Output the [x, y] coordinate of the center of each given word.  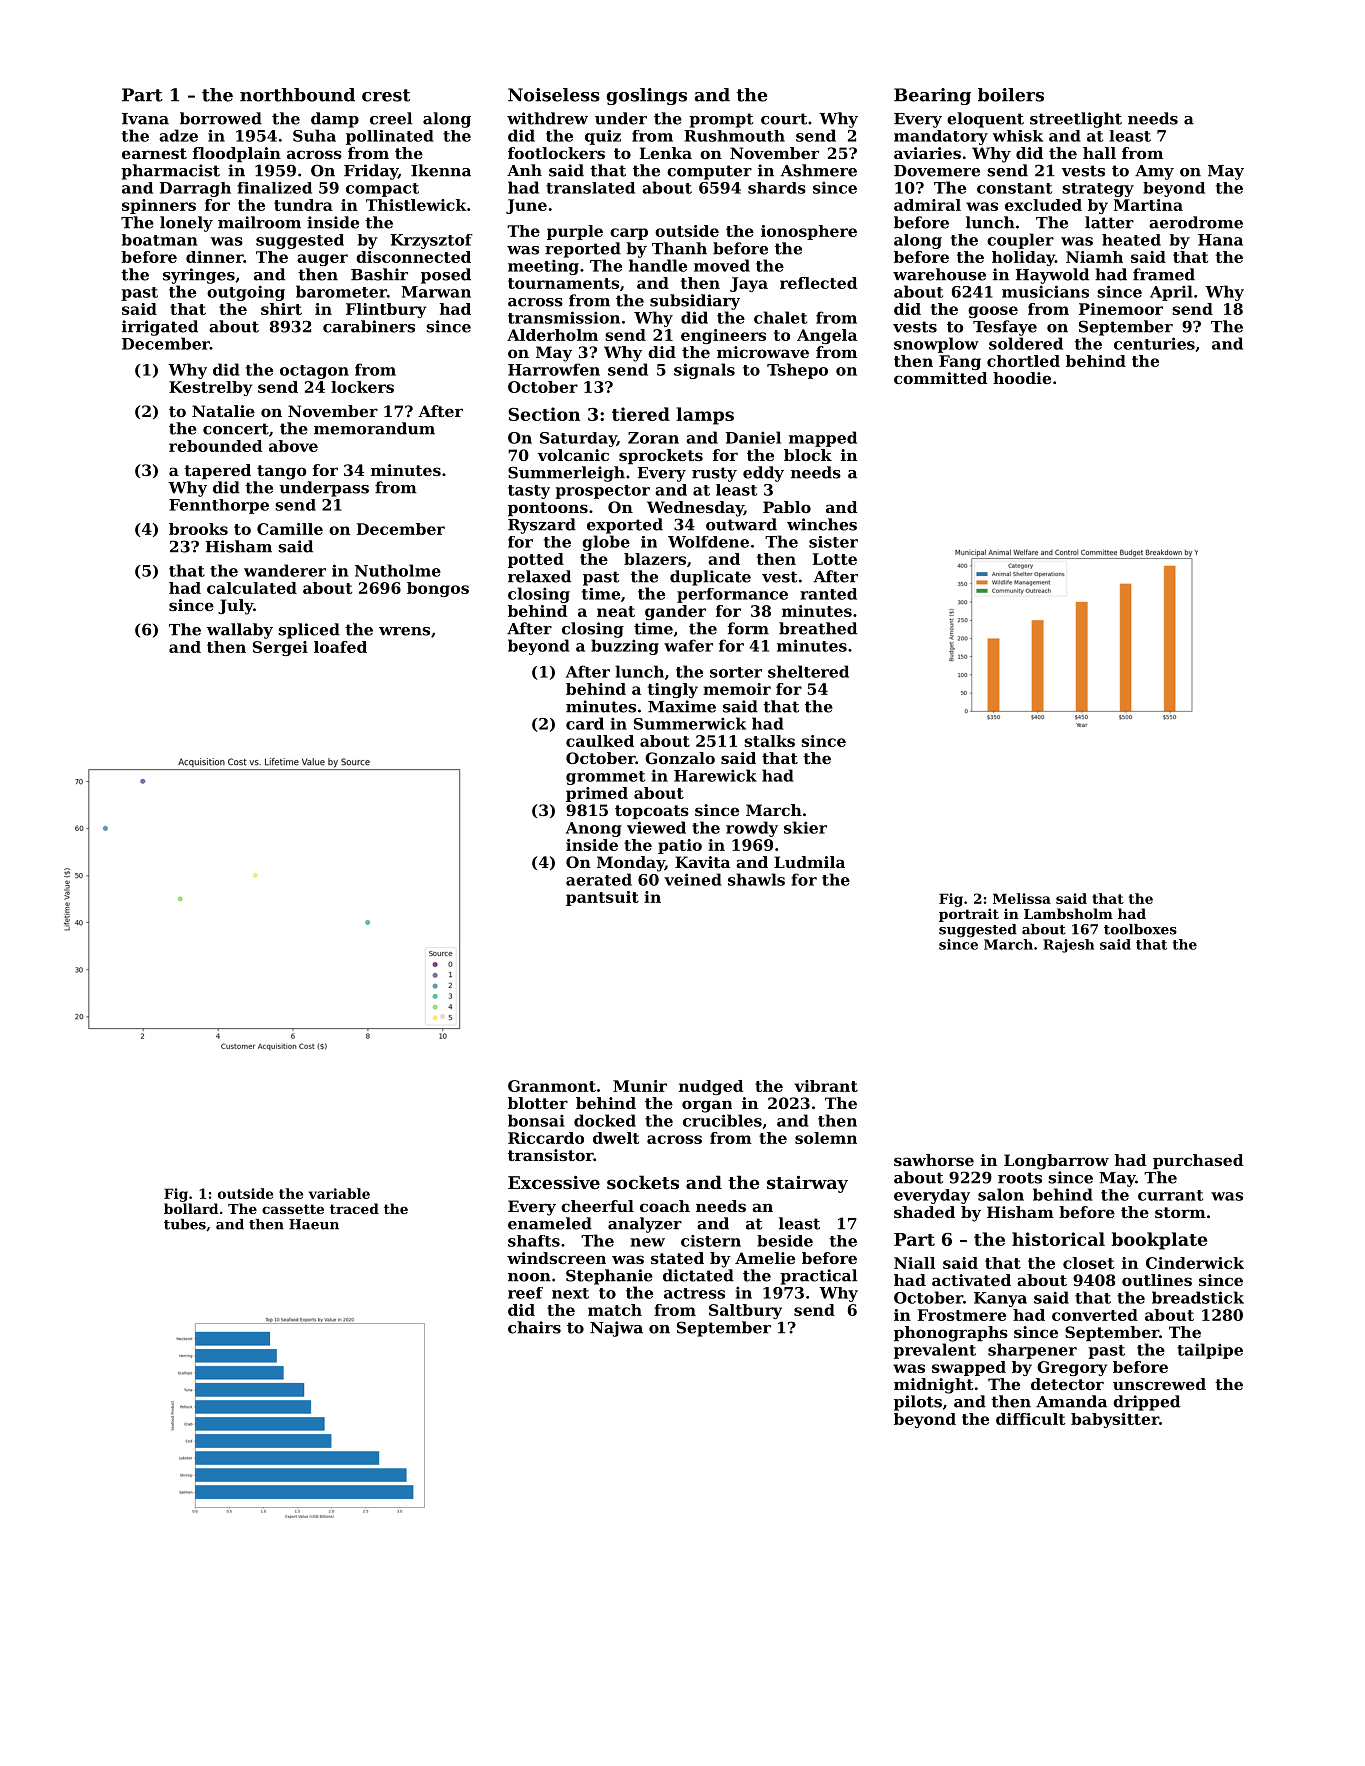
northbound [297, 95]
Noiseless [554, 95]
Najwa [616, 1329]
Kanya [1000, 1299]
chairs [534, 1327]
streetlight [1076, 120]
